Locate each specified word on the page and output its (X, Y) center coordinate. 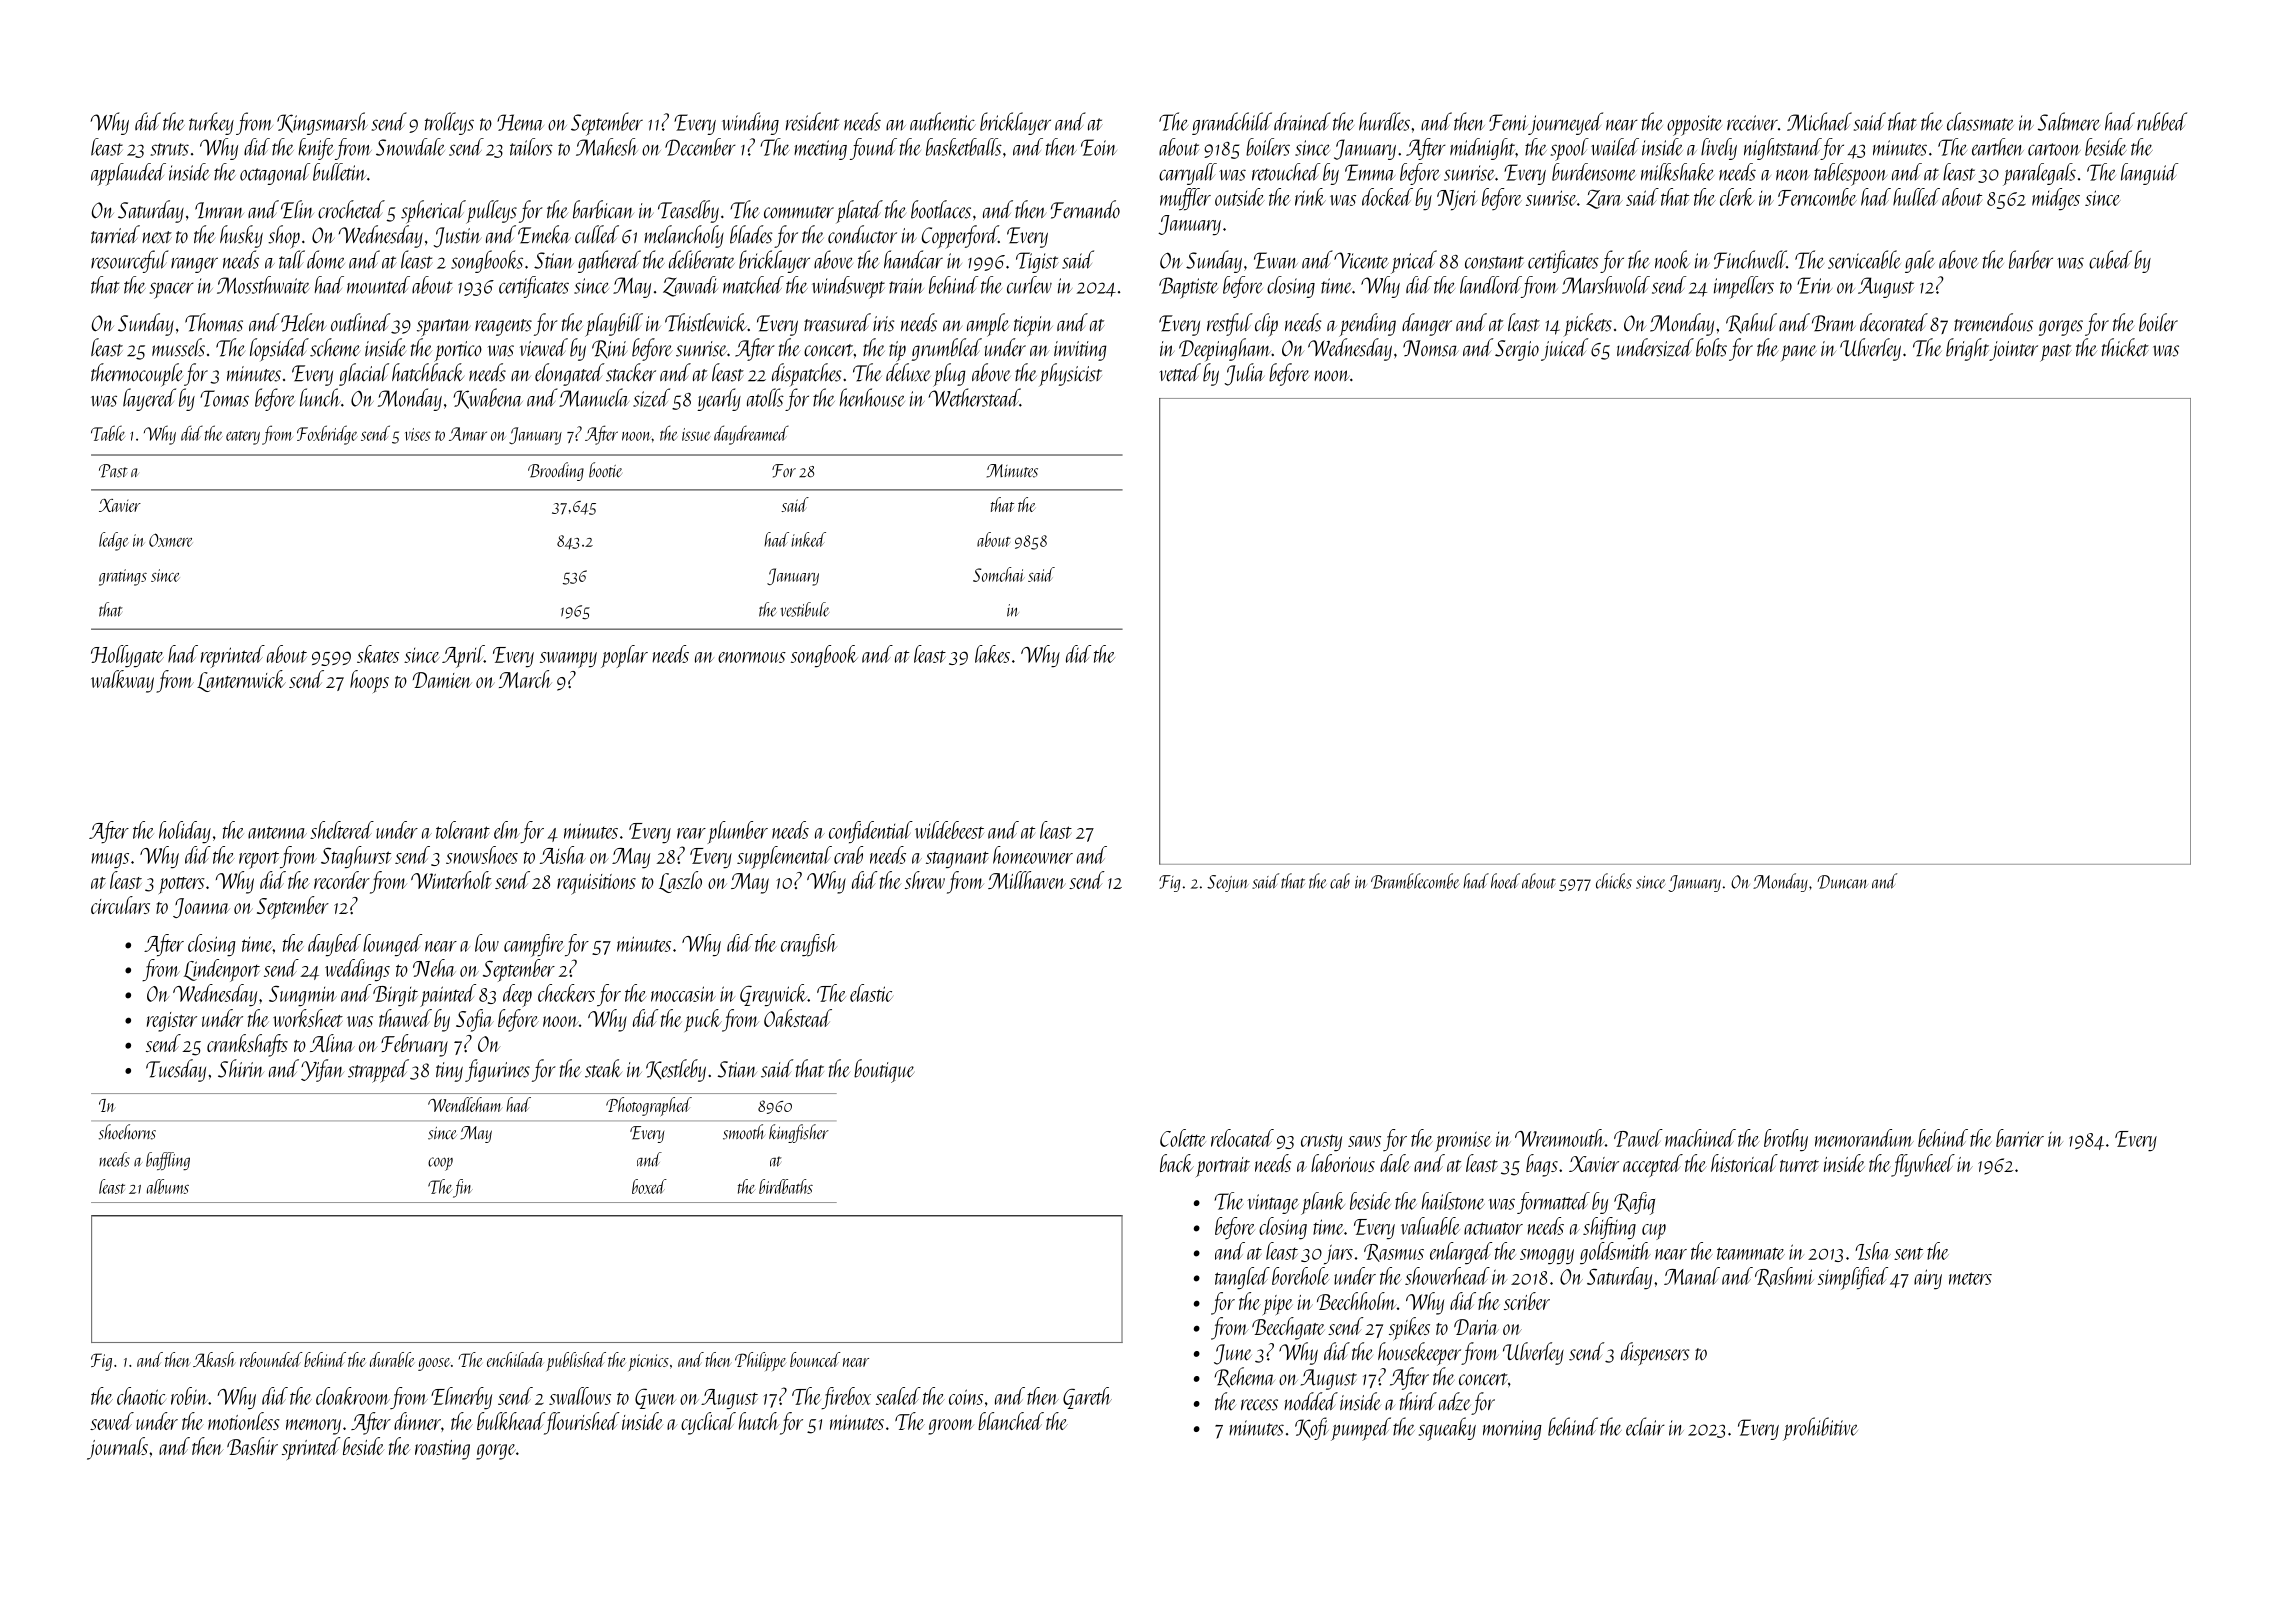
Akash (213, 1359)
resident (813, 121)
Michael (1819, 121)
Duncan (1842, 882)
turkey (211, 123)
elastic (871, 993)
